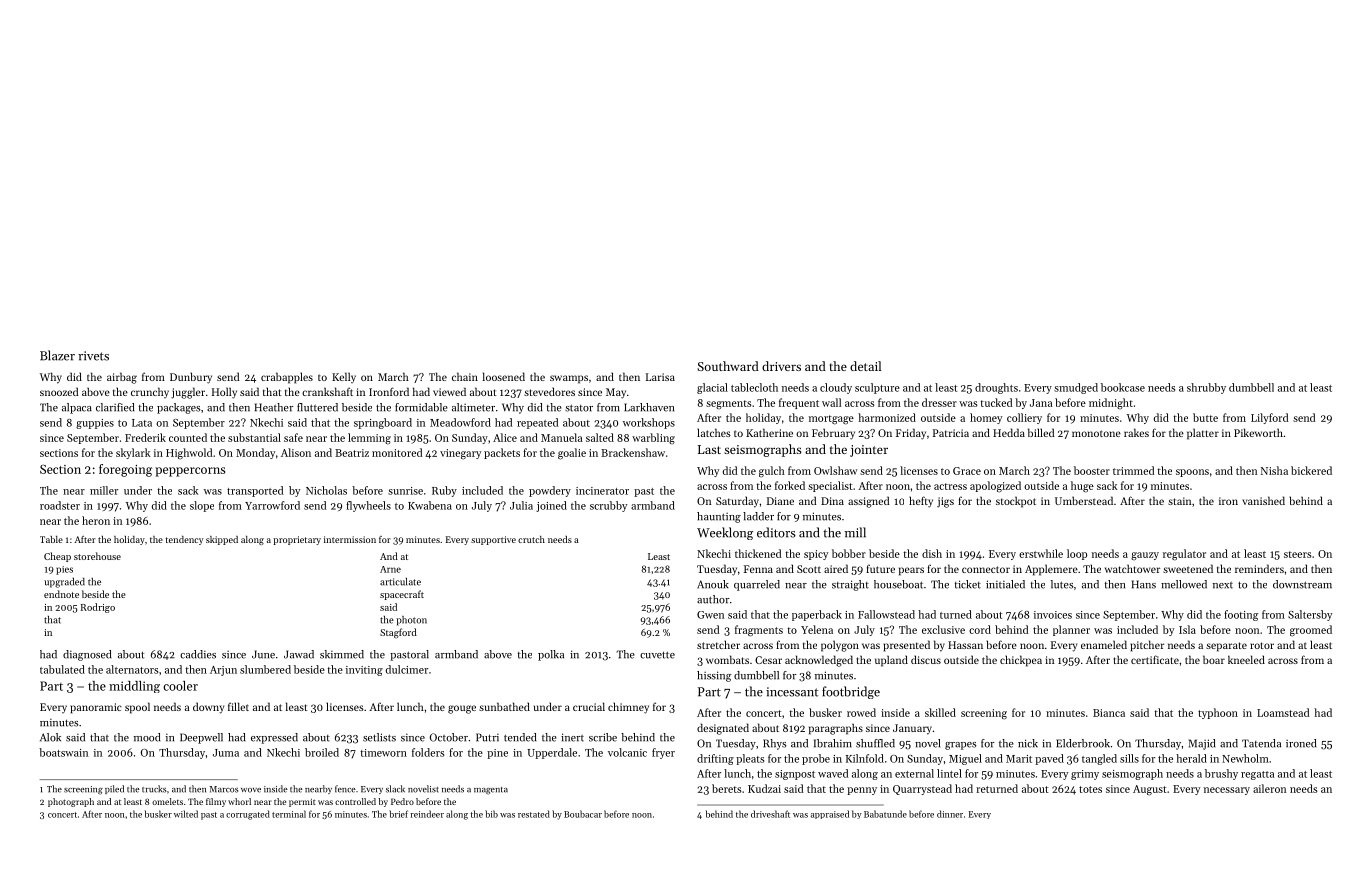  What do you see at coordinates (861, 712) in the page?
I see `rowed` at bounding box center [861, 712].
